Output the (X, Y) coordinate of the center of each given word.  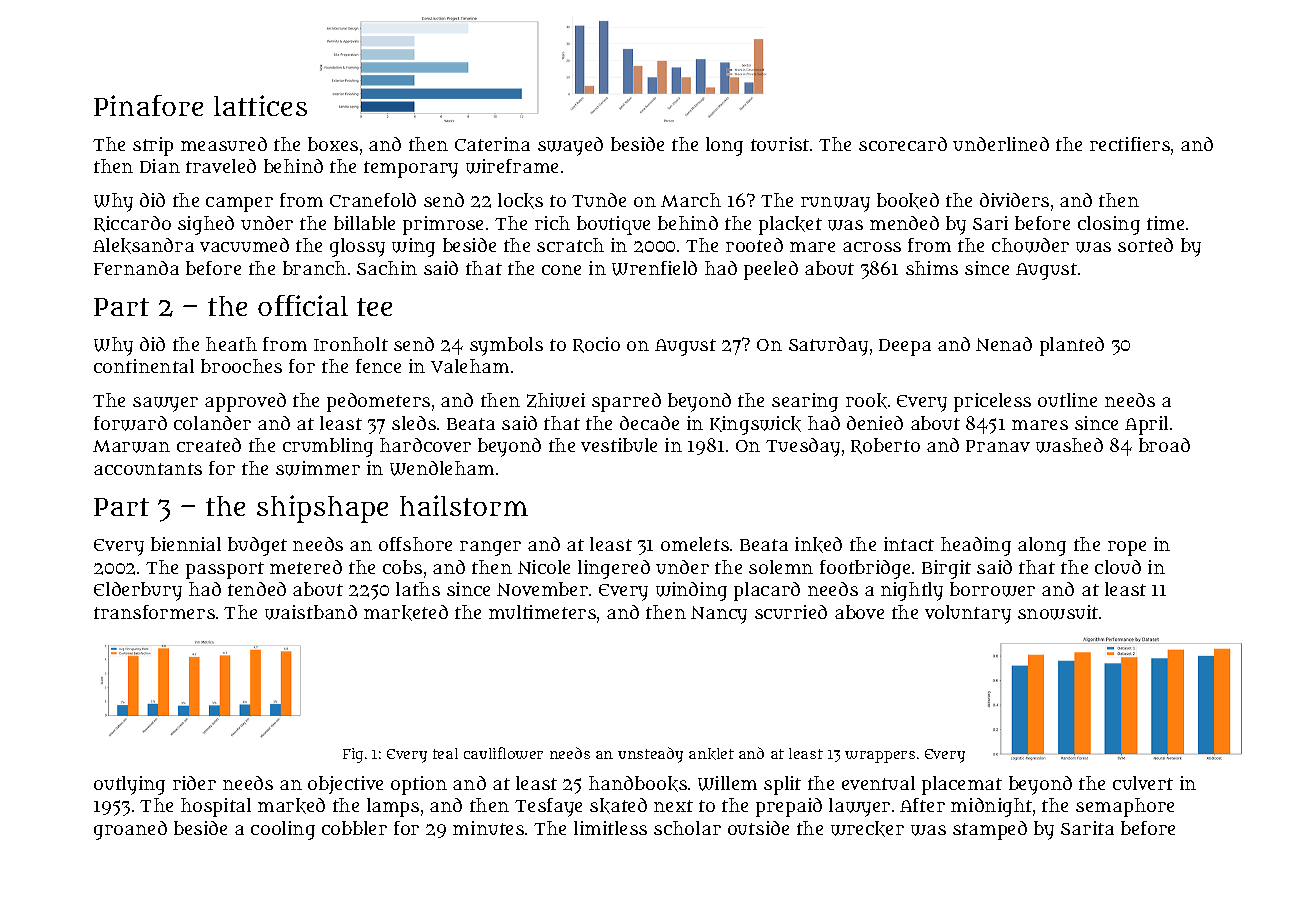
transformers (154, 612)
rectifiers (1130, 144)
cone (561, 270)
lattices (260, 105)
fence (378, 366)
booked (908, 201)
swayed (570, 146)
